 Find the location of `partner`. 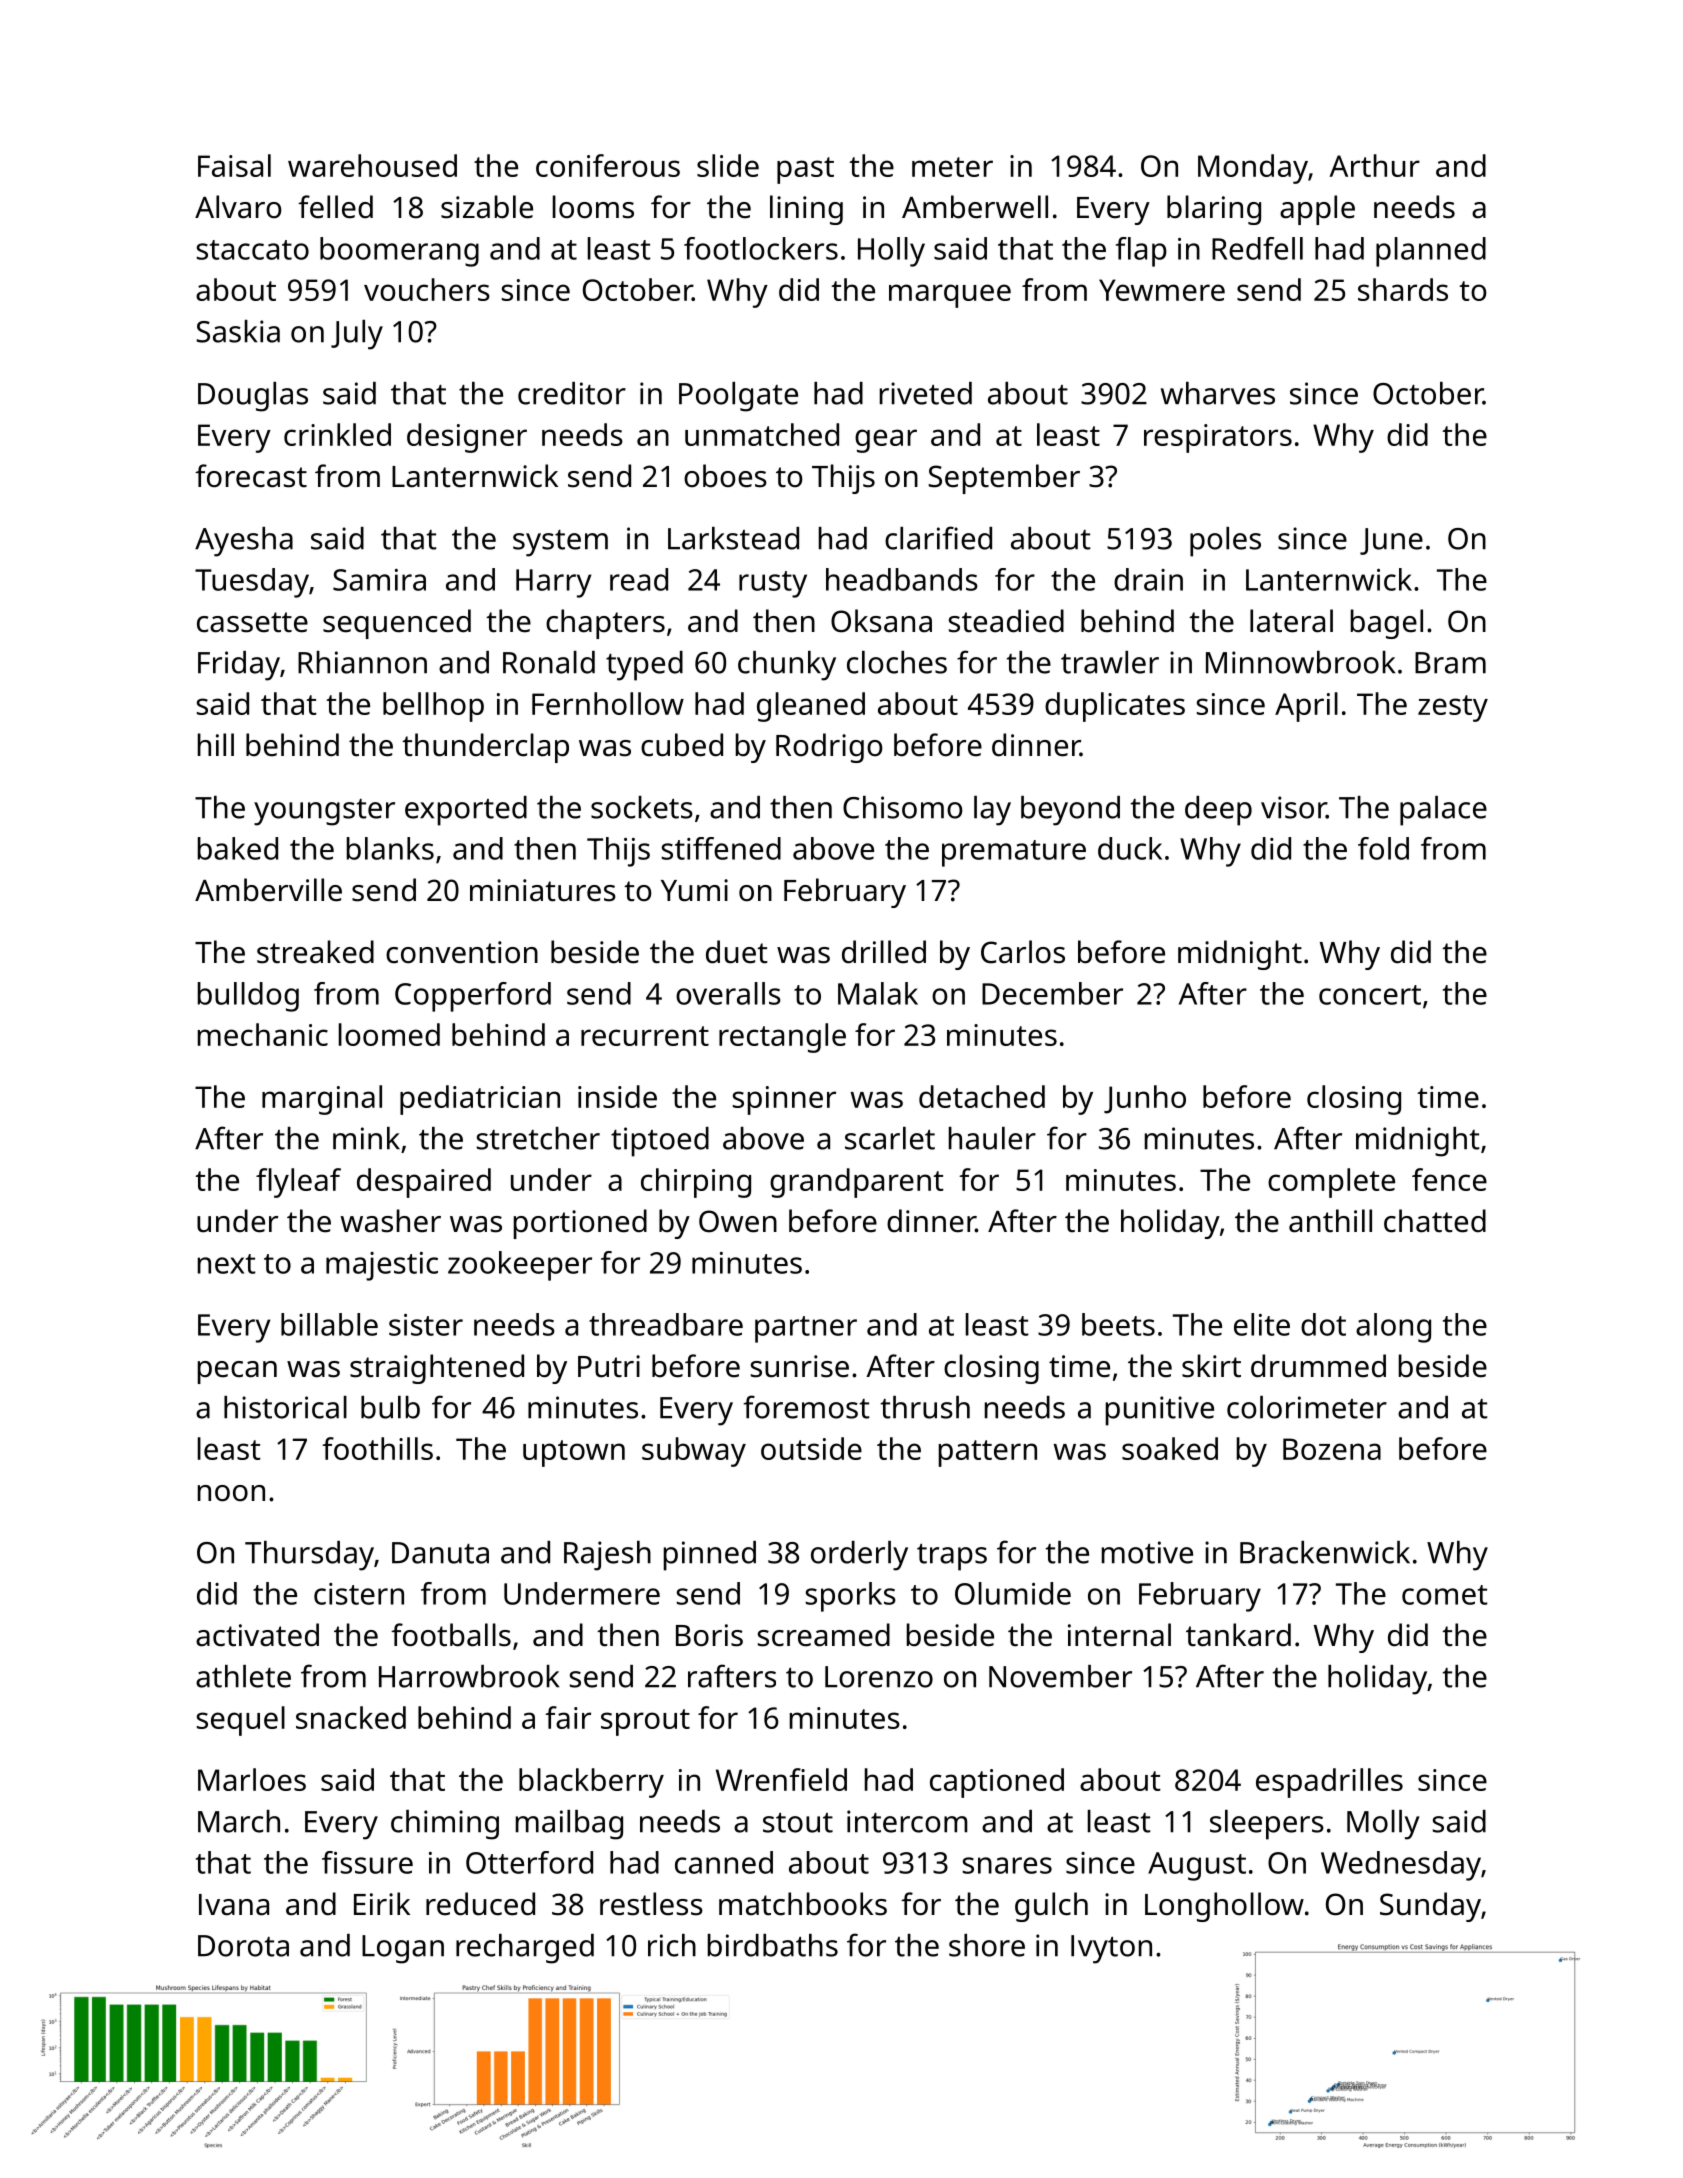

partner is located at coordinates (806, 1329).
